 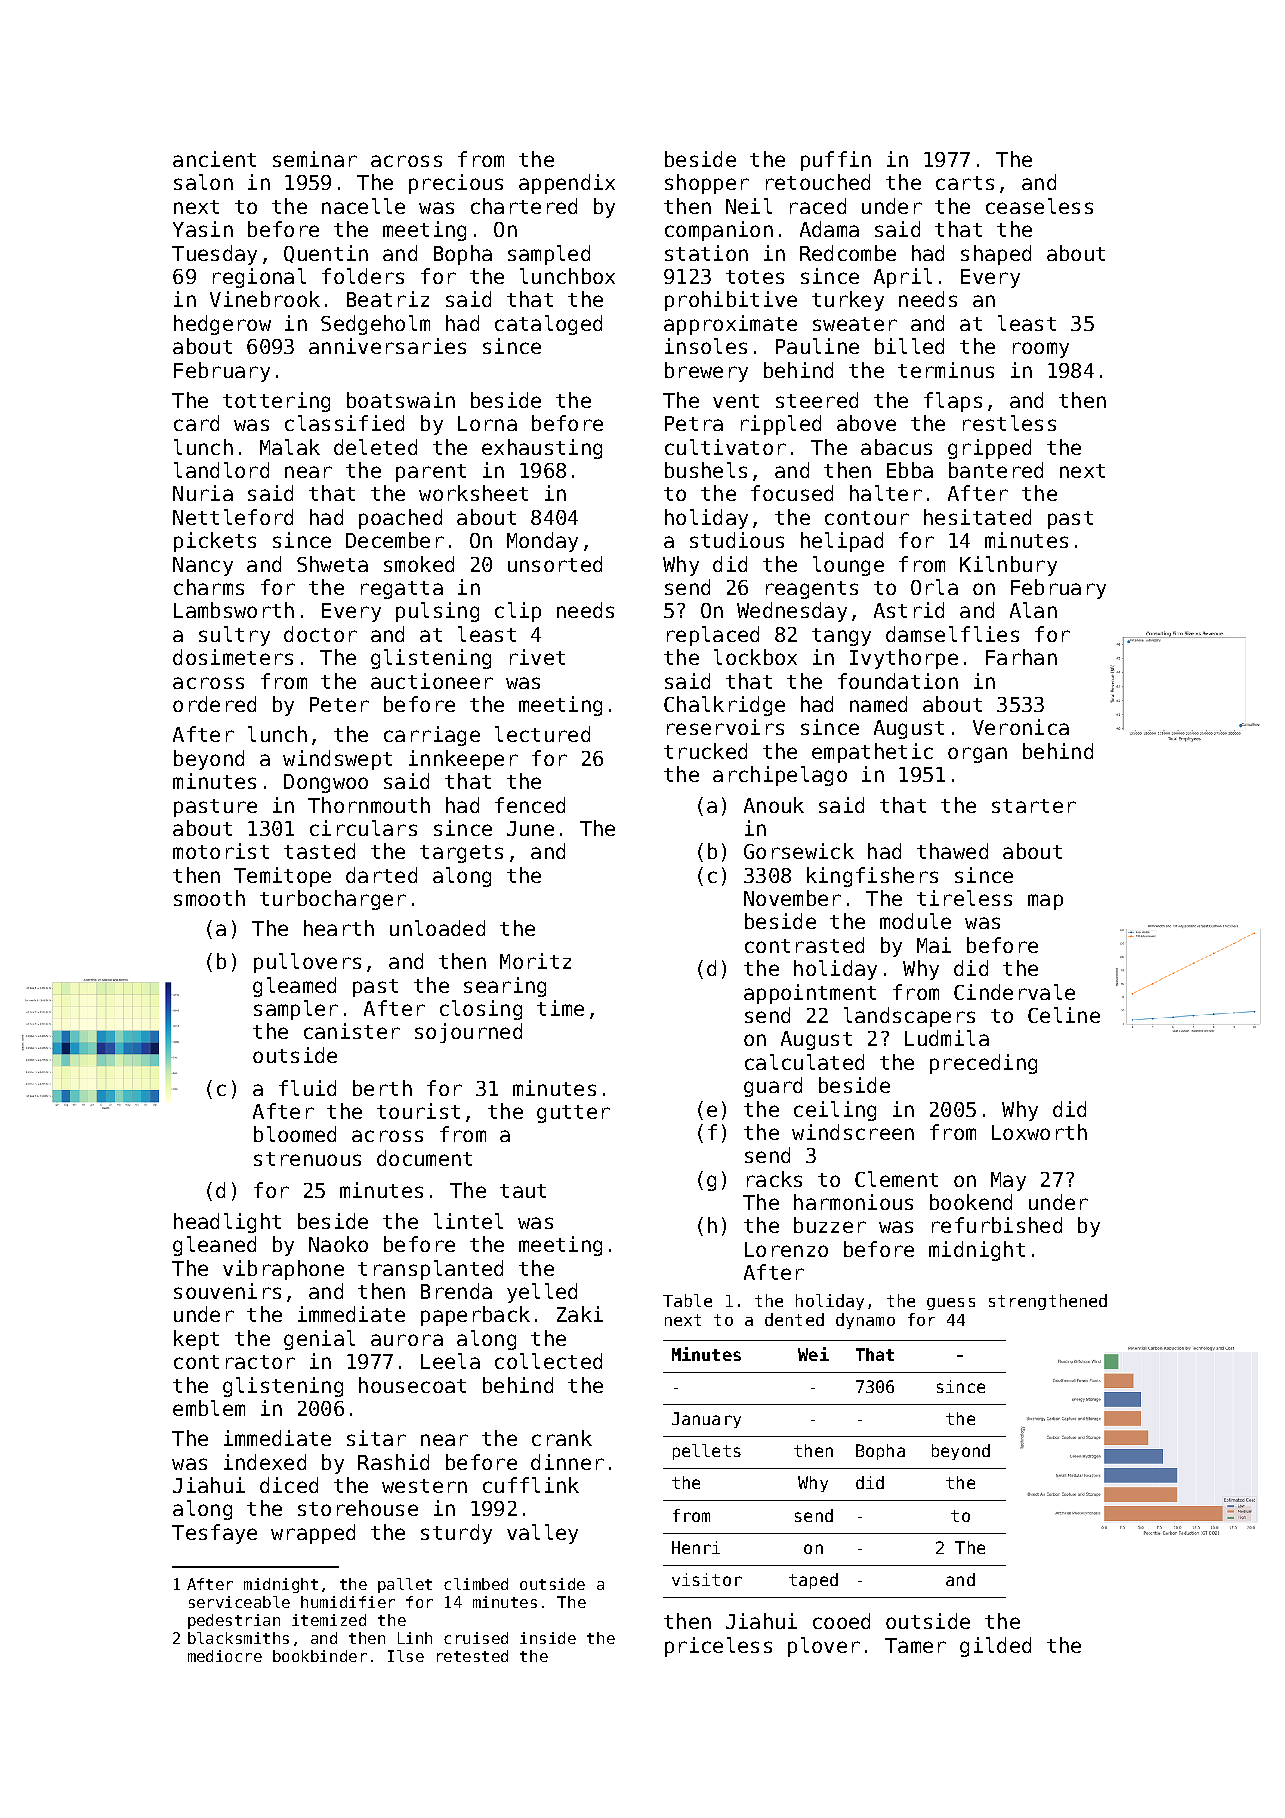 What do you see at coordinates (696, 1547) in the page?
I see `Henri` at bounding box center [696, 1547].
